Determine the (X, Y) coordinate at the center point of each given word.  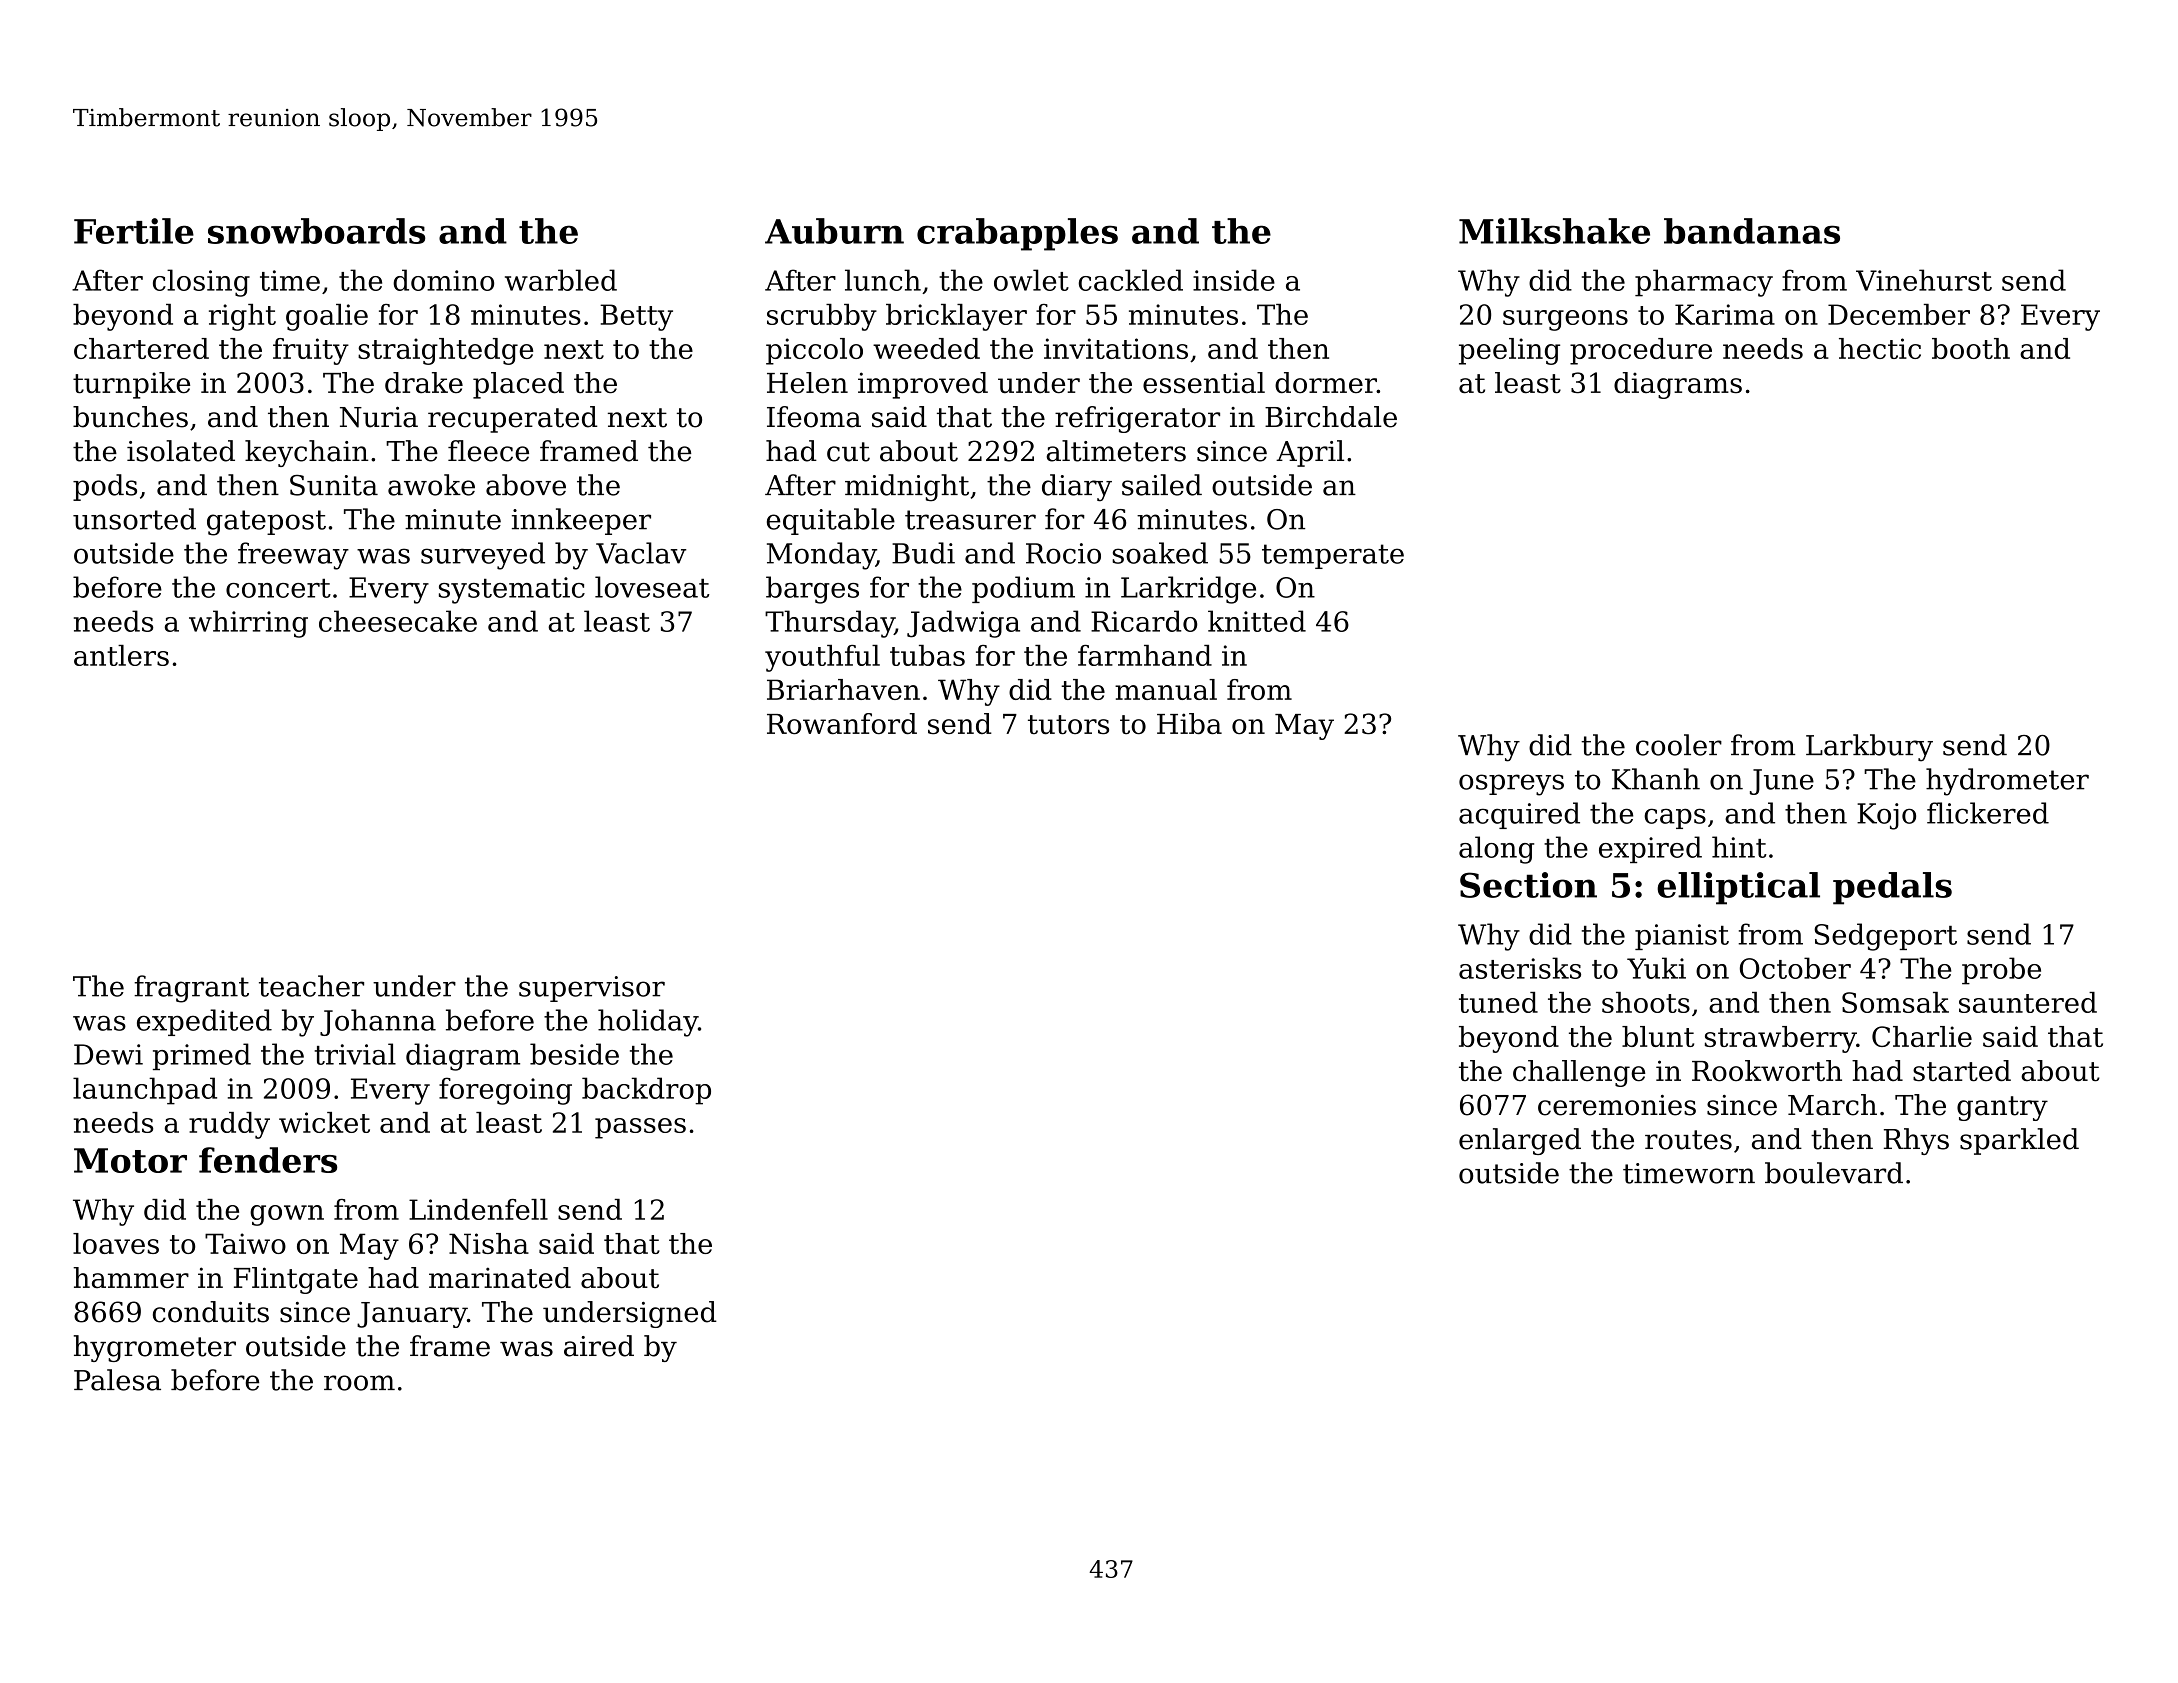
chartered (141, 348)
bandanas (1752, 231)
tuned (1498, 1002)
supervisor (592, 989)
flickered (1988, 813)
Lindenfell (478, 1209)
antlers (121, 655)
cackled (1131, 280)
